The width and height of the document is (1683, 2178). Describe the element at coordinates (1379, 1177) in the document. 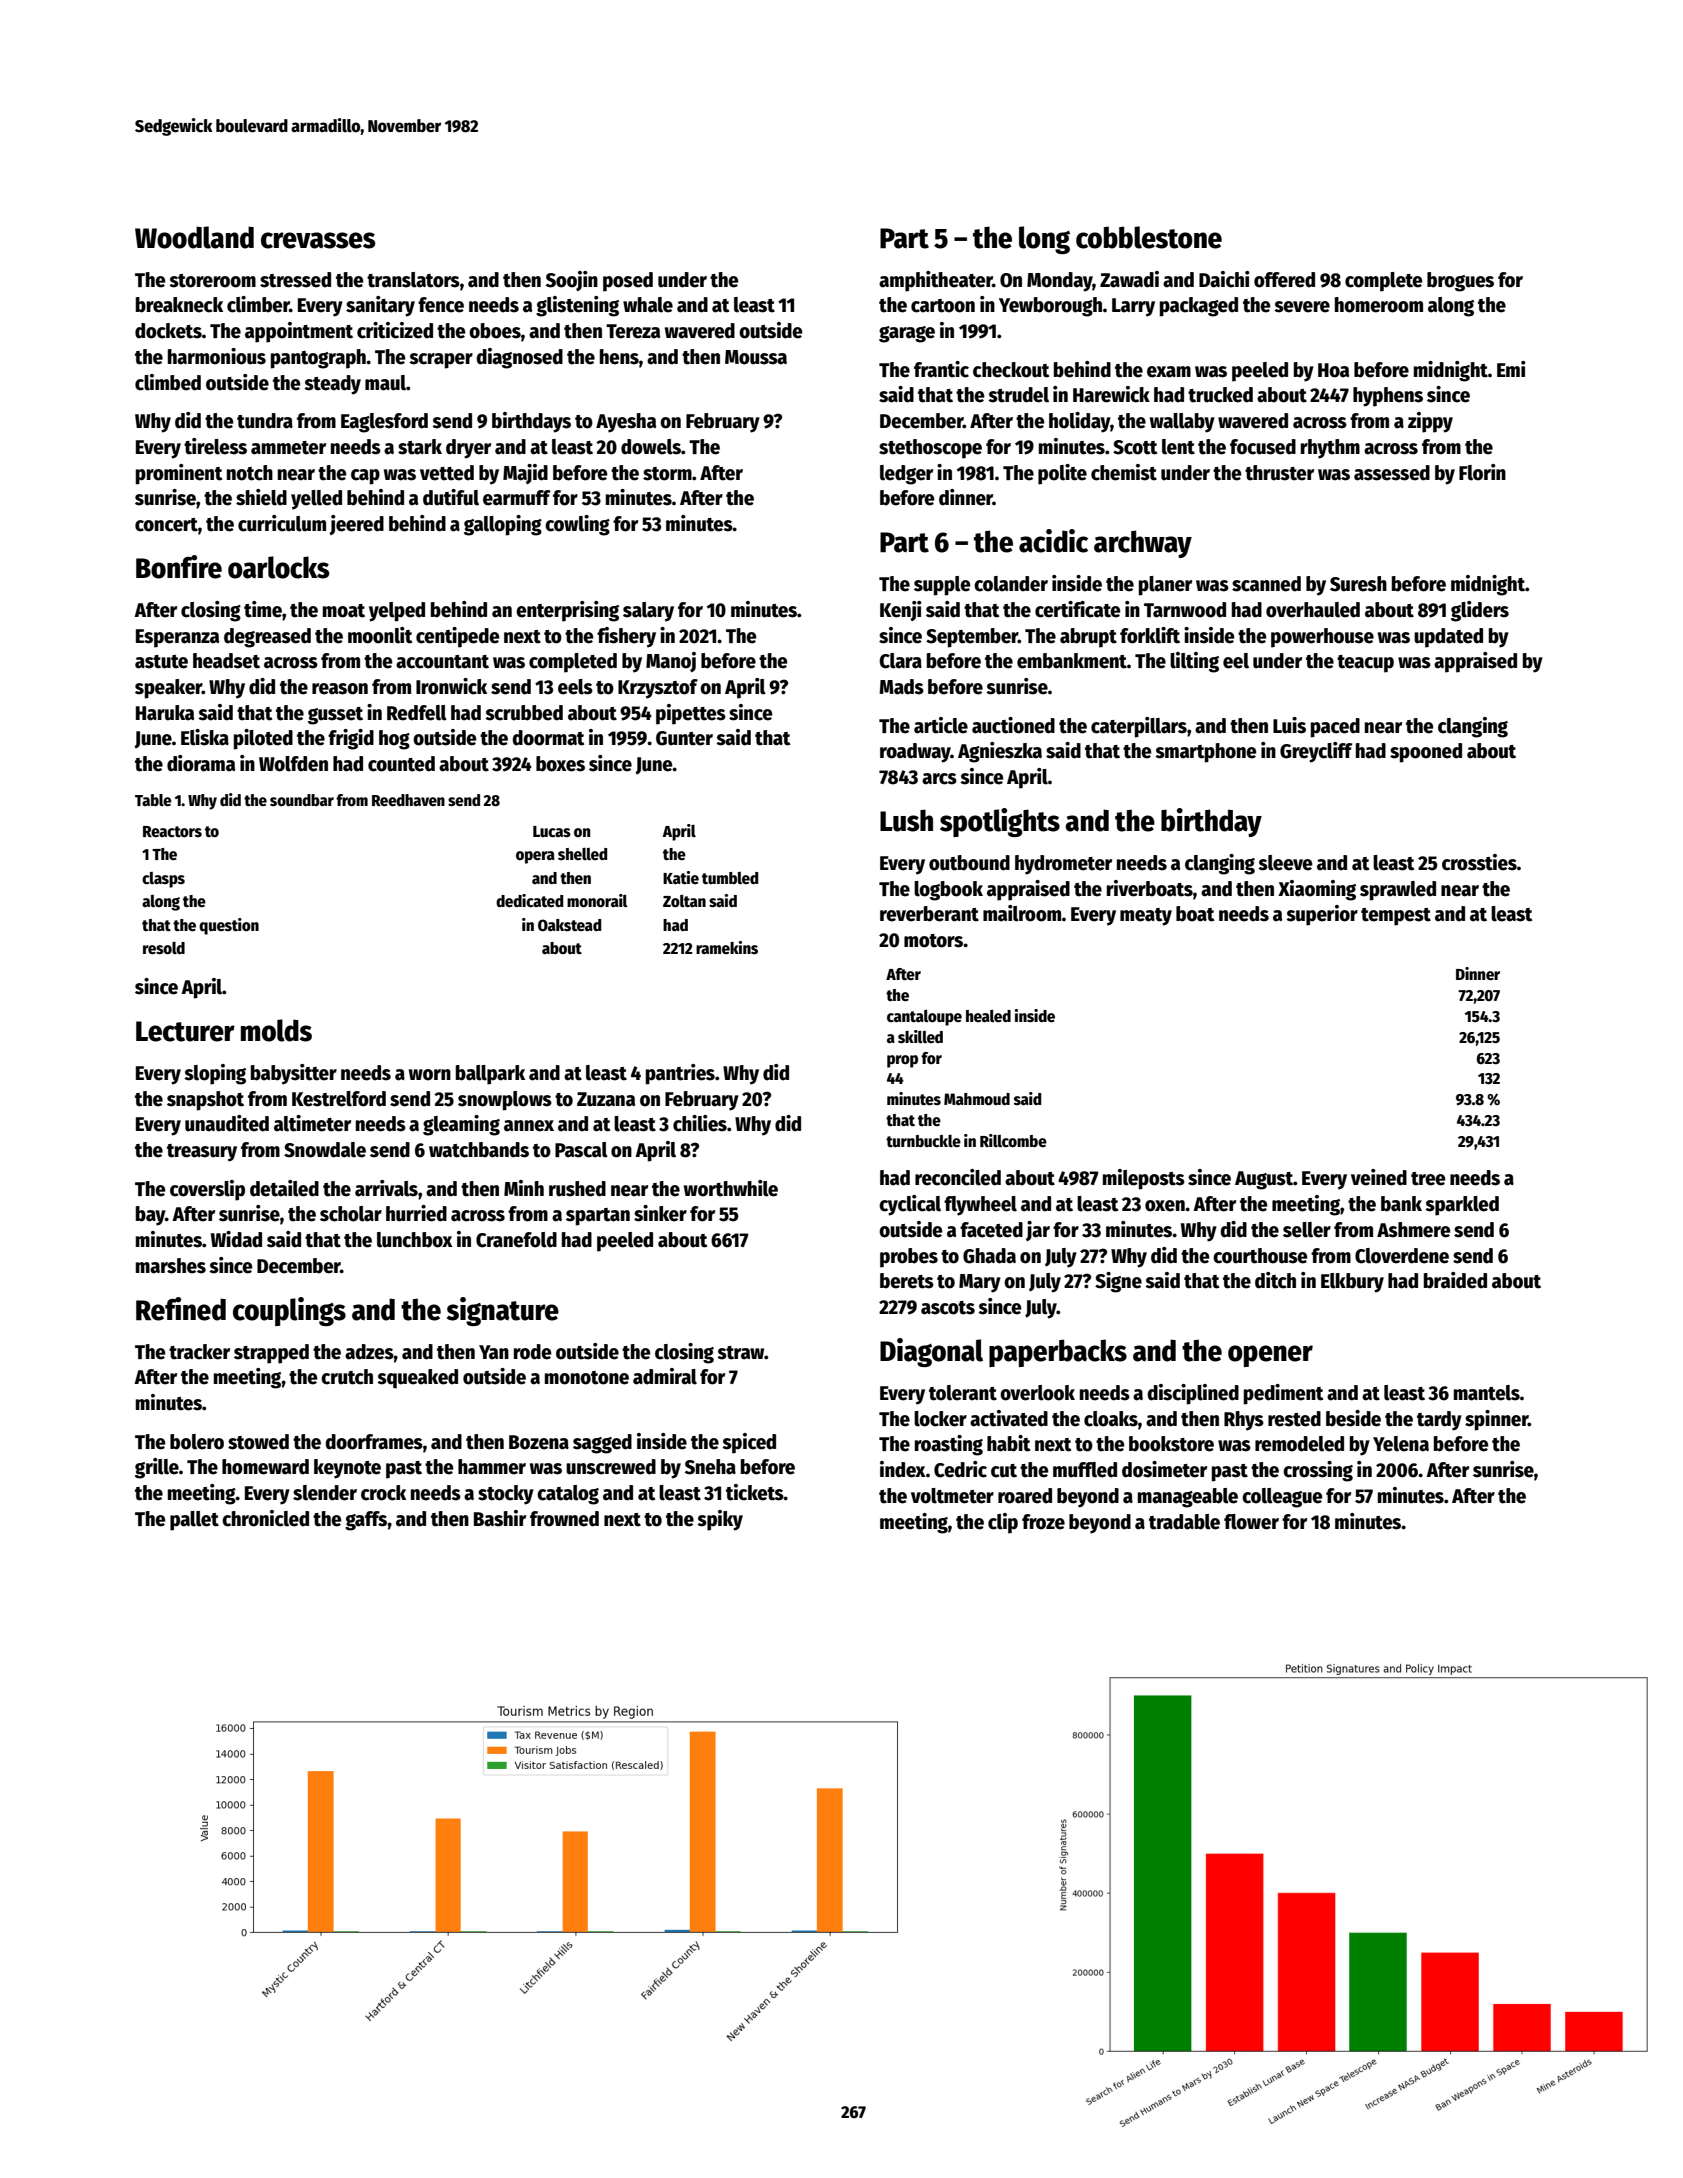

I see `veined` at that location.
